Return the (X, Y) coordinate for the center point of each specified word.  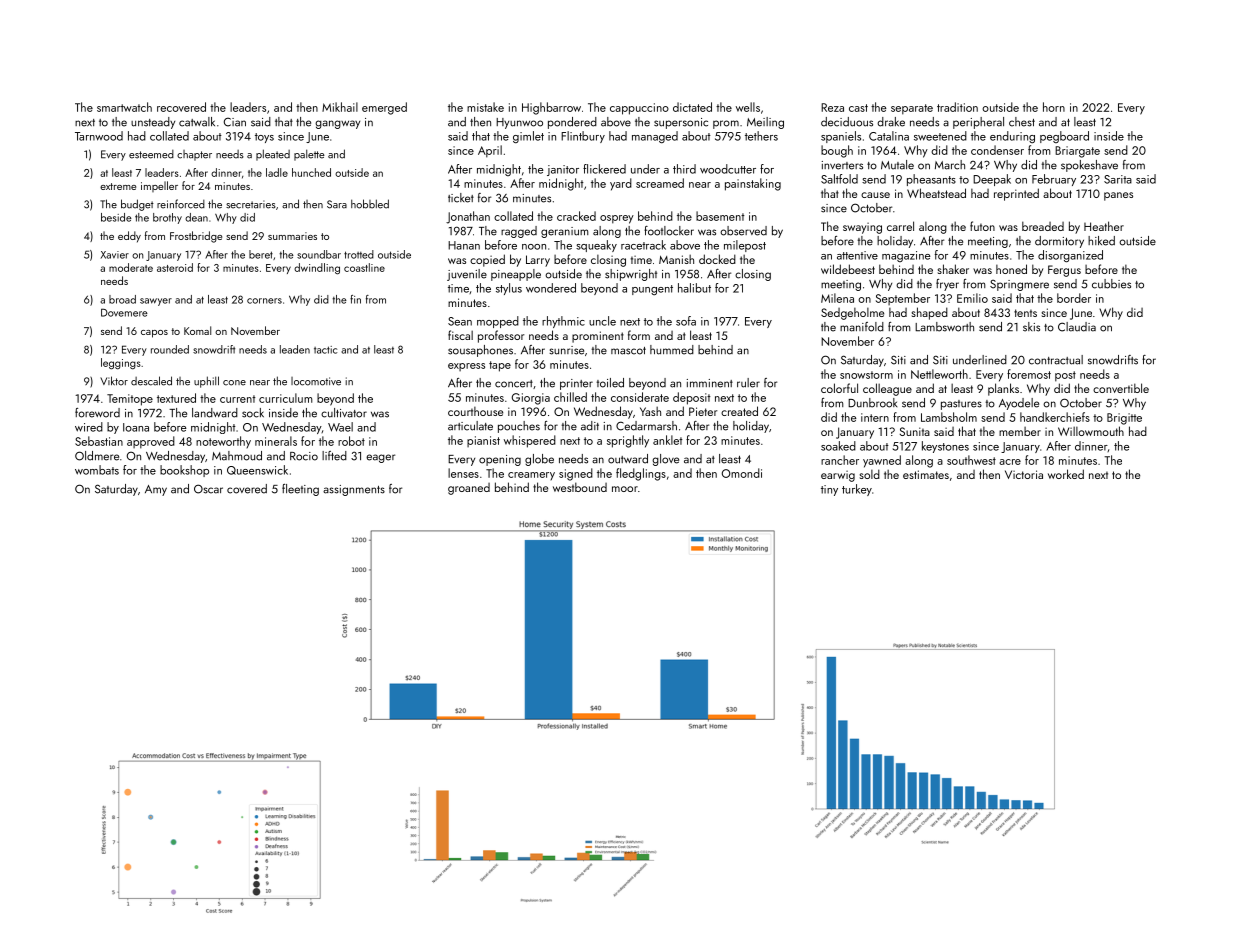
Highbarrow (551, 108)
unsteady (153, 123)
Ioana (136, 427)
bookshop (184, 471)
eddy (129, 237)
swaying (862, 228)
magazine (906, 256)
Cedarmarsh (646, 426)
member (1020, 431)
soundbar (319, 254)
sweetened (940, 136)
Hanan (464, 245)
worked (1066, 474)
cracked (576, 216)
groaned (469, 489)
